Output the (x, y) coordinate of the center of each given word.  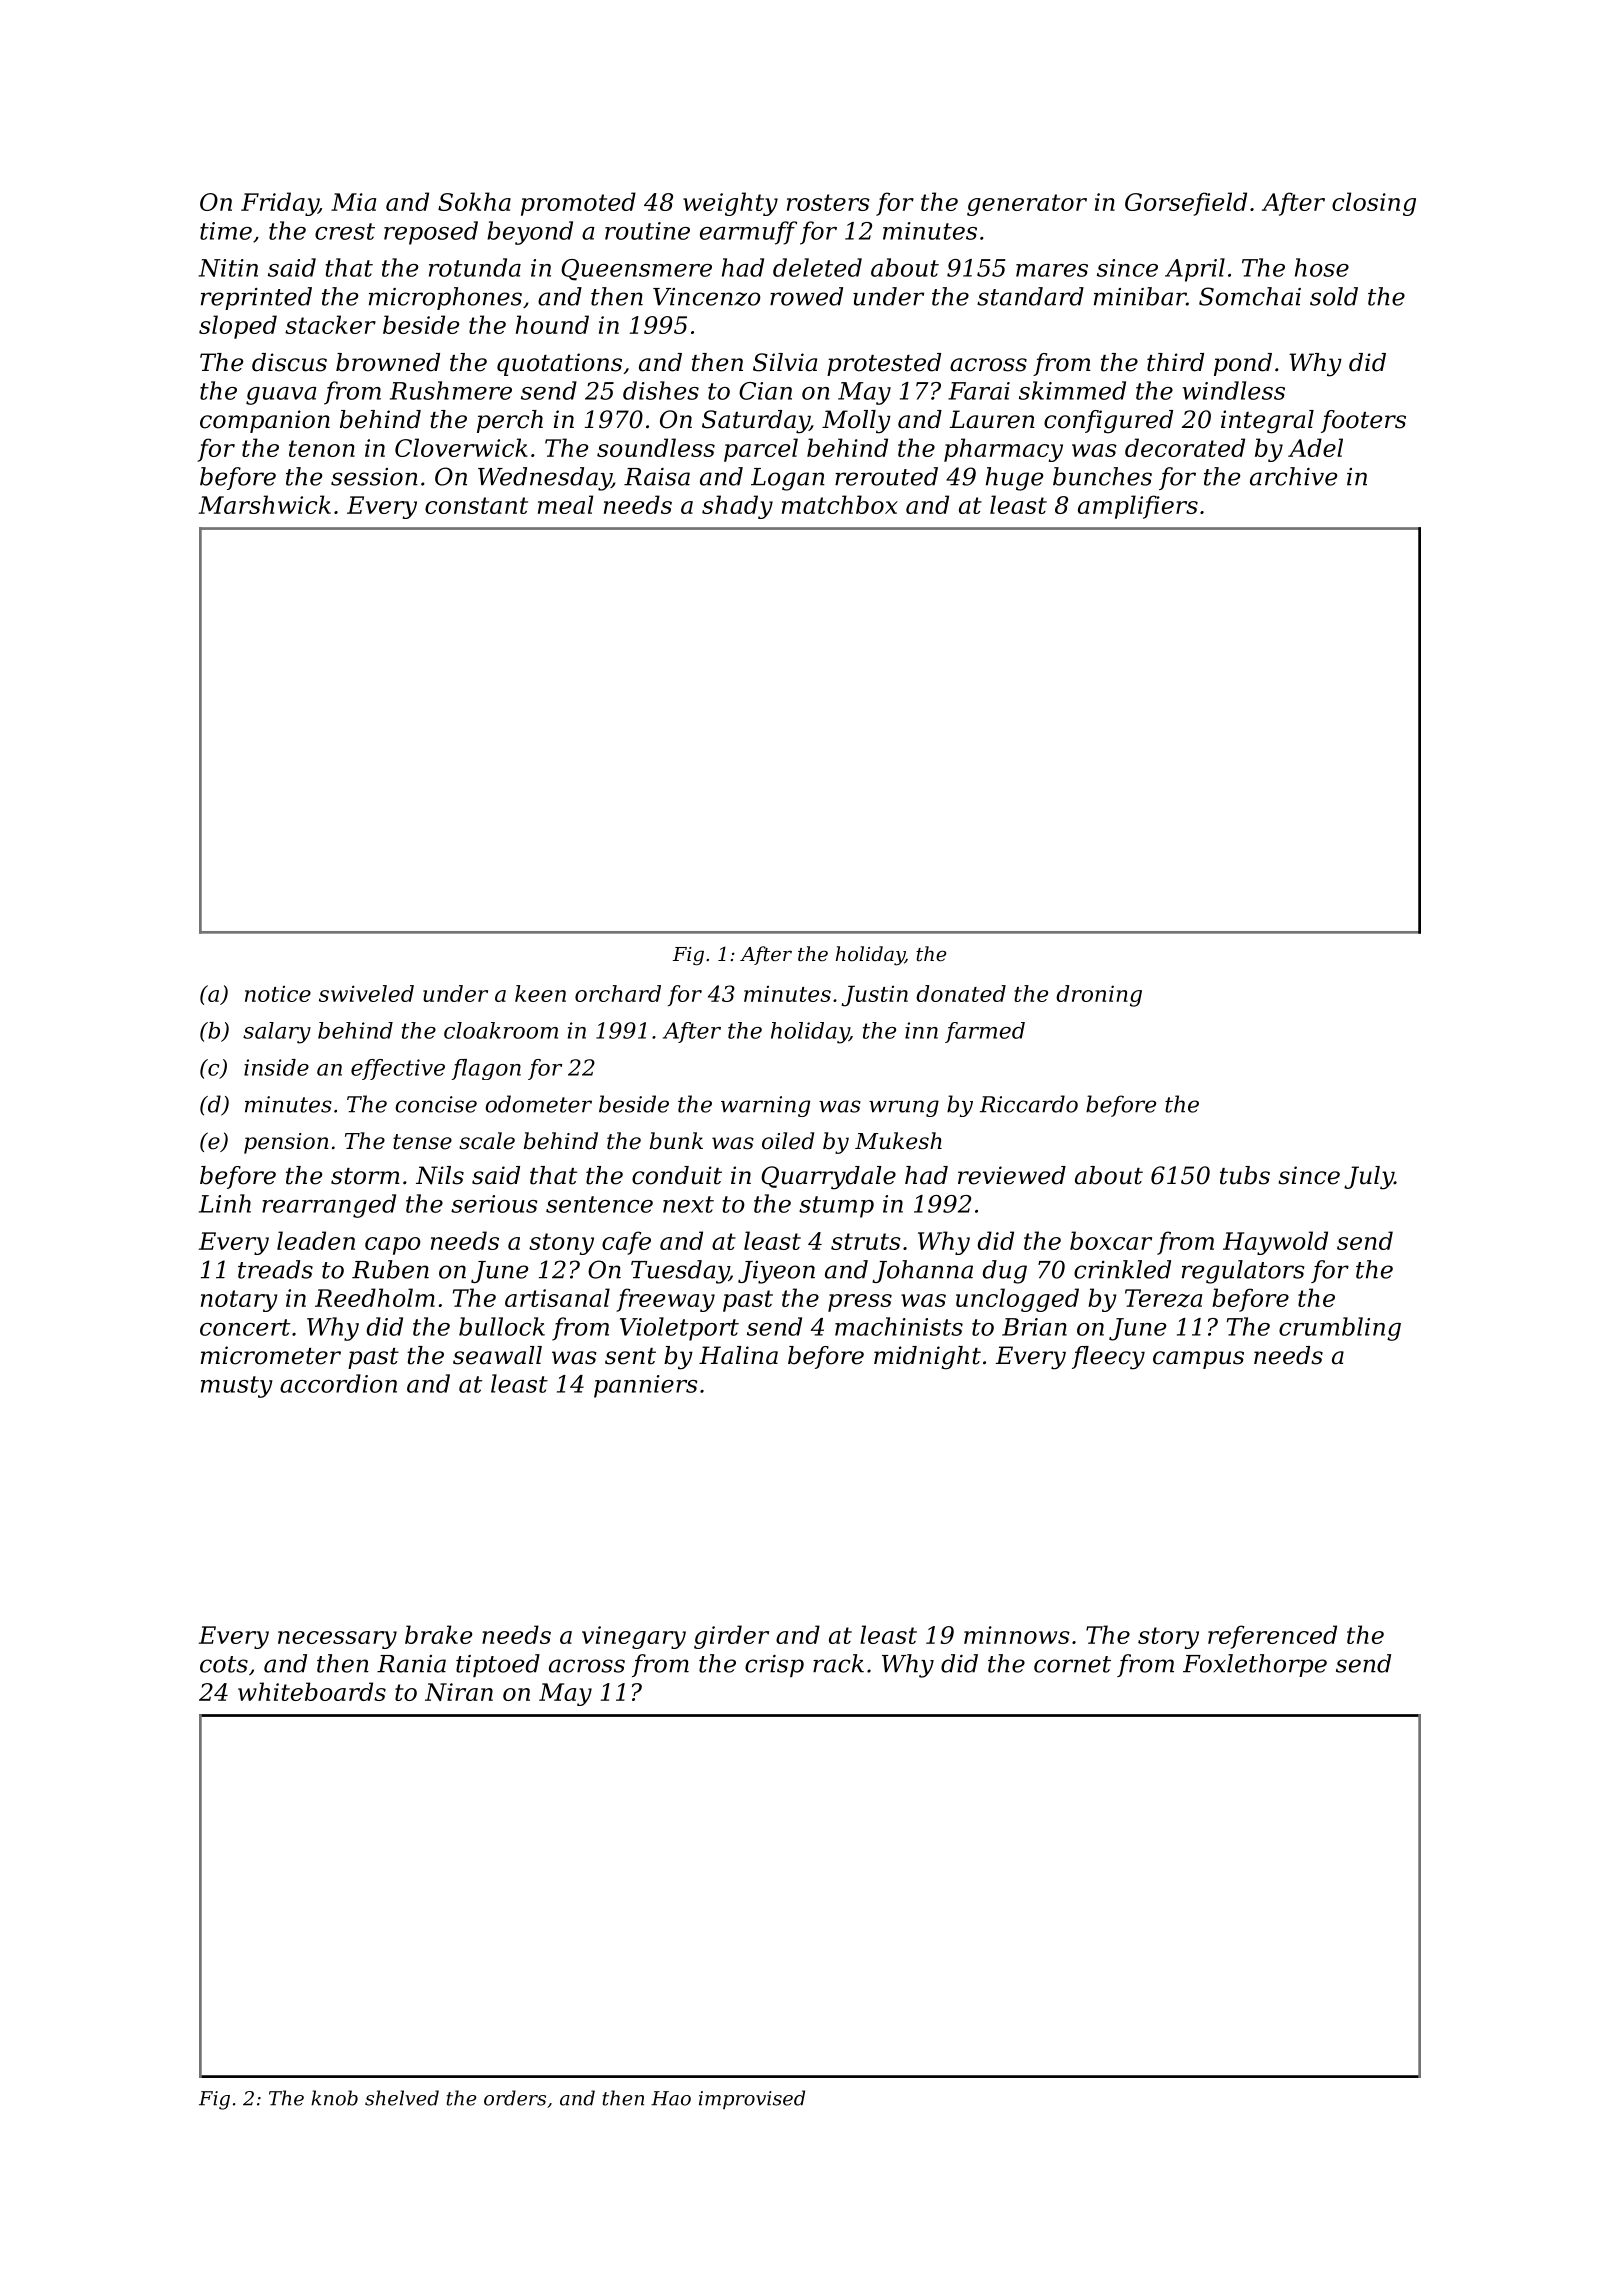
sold (1334, 296)
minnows (1017, 1635)
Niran (459, 1692)
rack (838, 1663)
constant (476, 505)
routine (647, 231)
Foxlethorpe (1255, 1665)
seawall (497, 1355)
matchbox (840, 504)
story (1168, 1638)
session (374, 477)
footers (1363, 421)
